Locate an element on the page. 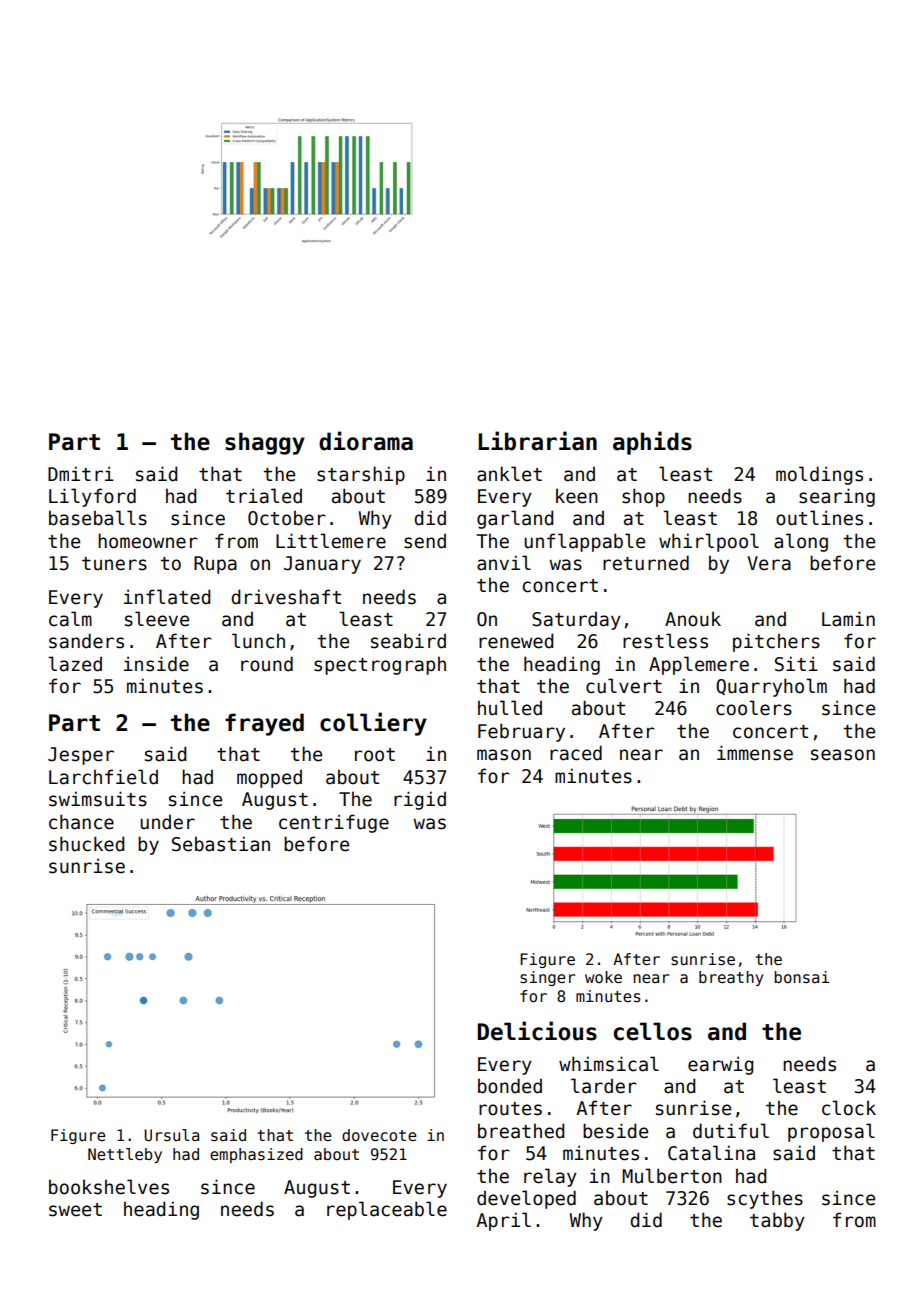 This image has width=924, height=1308. aphids is located at coordinates (652, 443).
